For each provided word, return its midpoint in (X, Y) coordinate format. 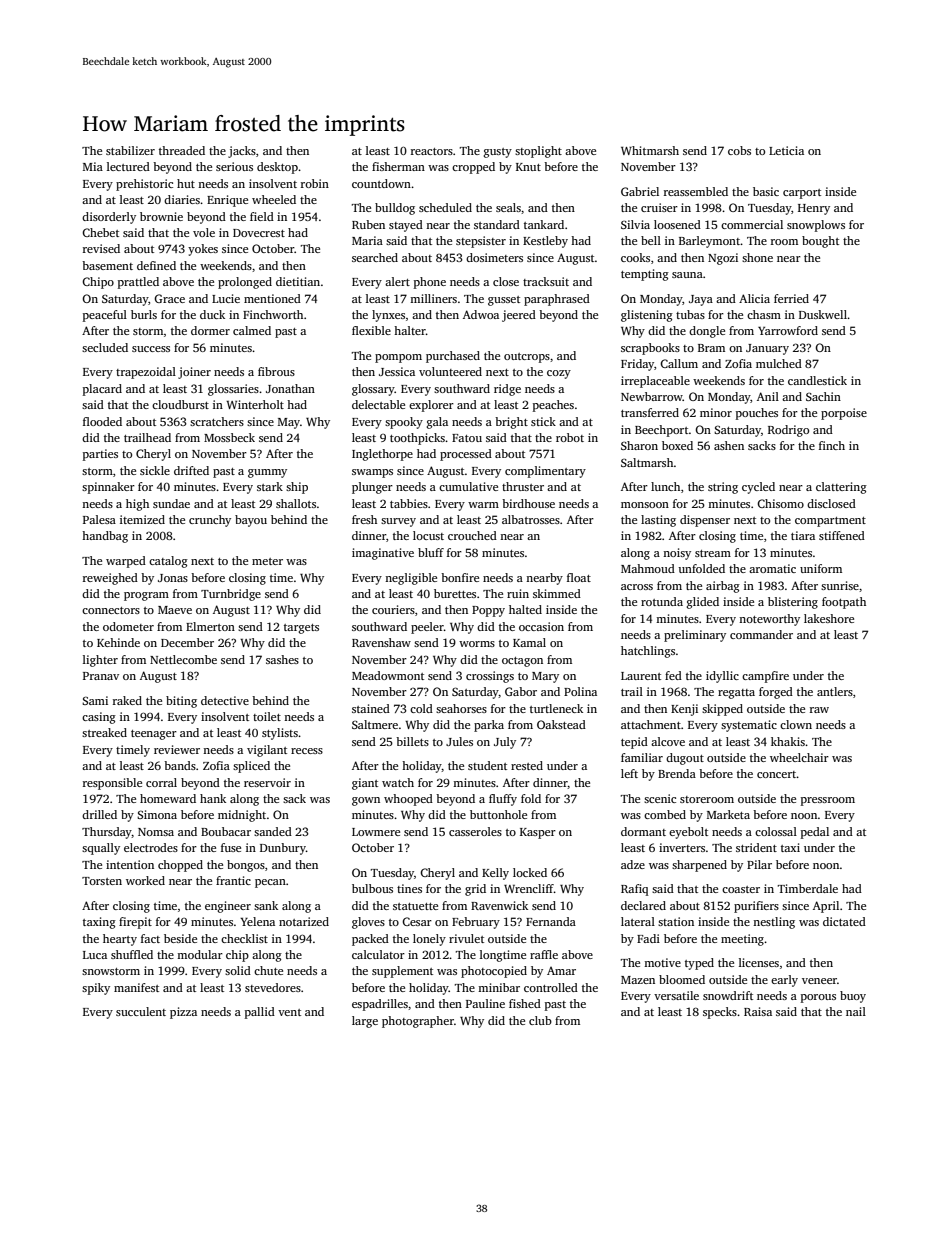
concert (777, 774)
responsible (112, 784)
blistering (793, 603)
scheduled (445, 207)
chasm (764, 314)
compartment (830, 522)
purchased (453, 357)
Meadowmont (388, 675)
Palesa (99, 519)
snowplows (816, 226)
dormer (210, 330)
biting (181, 702)
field (262, 216)
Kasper (538, 833)
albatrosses (531, 519)
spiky (96, 989)
